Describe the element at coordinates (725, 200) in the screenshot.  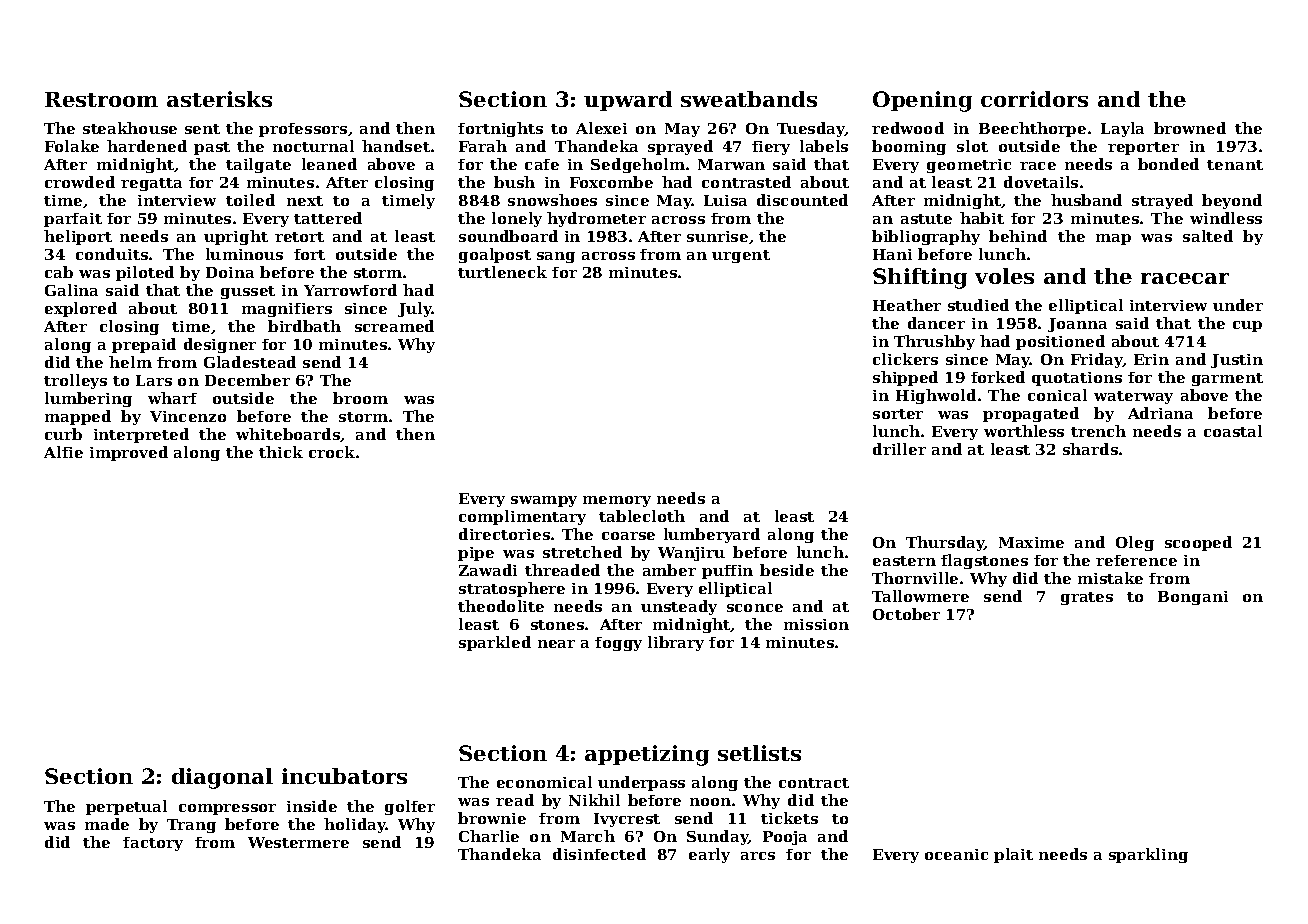
I see `Luisa` at that location.
